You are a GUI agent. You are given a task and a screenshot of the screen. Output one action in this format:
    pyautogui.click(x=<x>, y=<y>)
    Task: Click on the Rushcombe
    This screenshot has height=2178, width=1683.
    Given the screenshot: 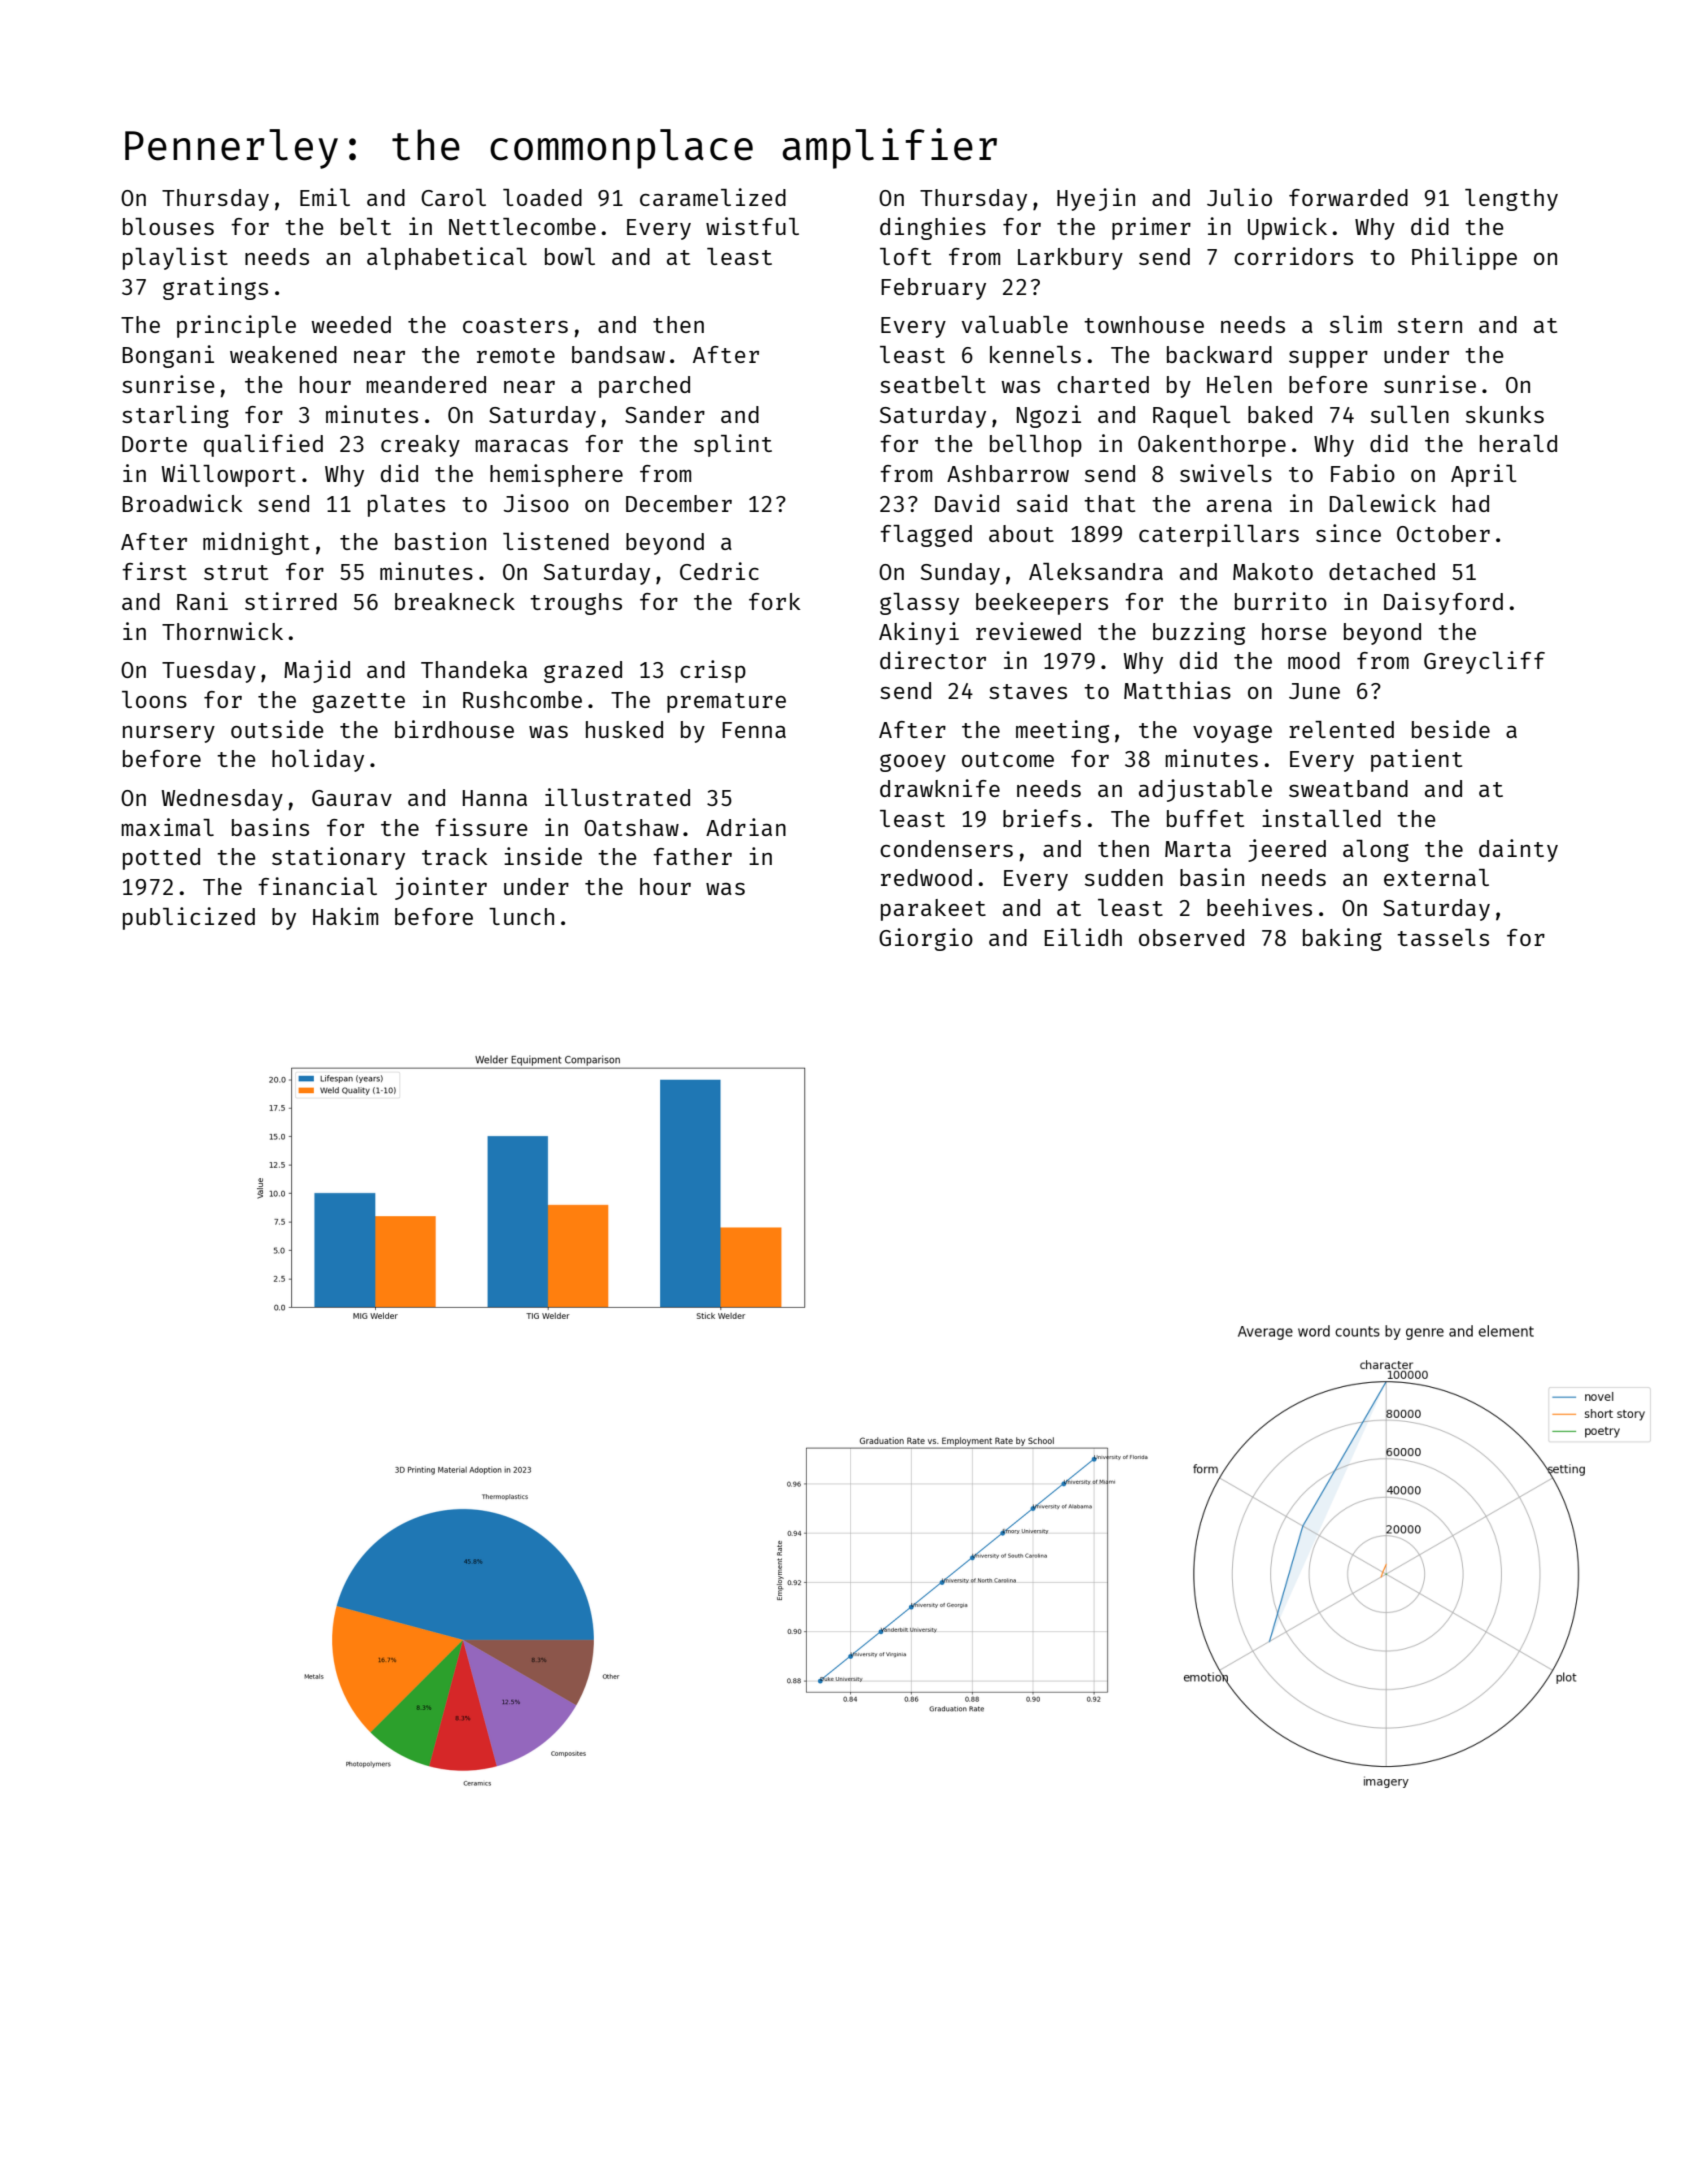 What is the action you would take?
    pyautogui.click(x=522, y=699)
